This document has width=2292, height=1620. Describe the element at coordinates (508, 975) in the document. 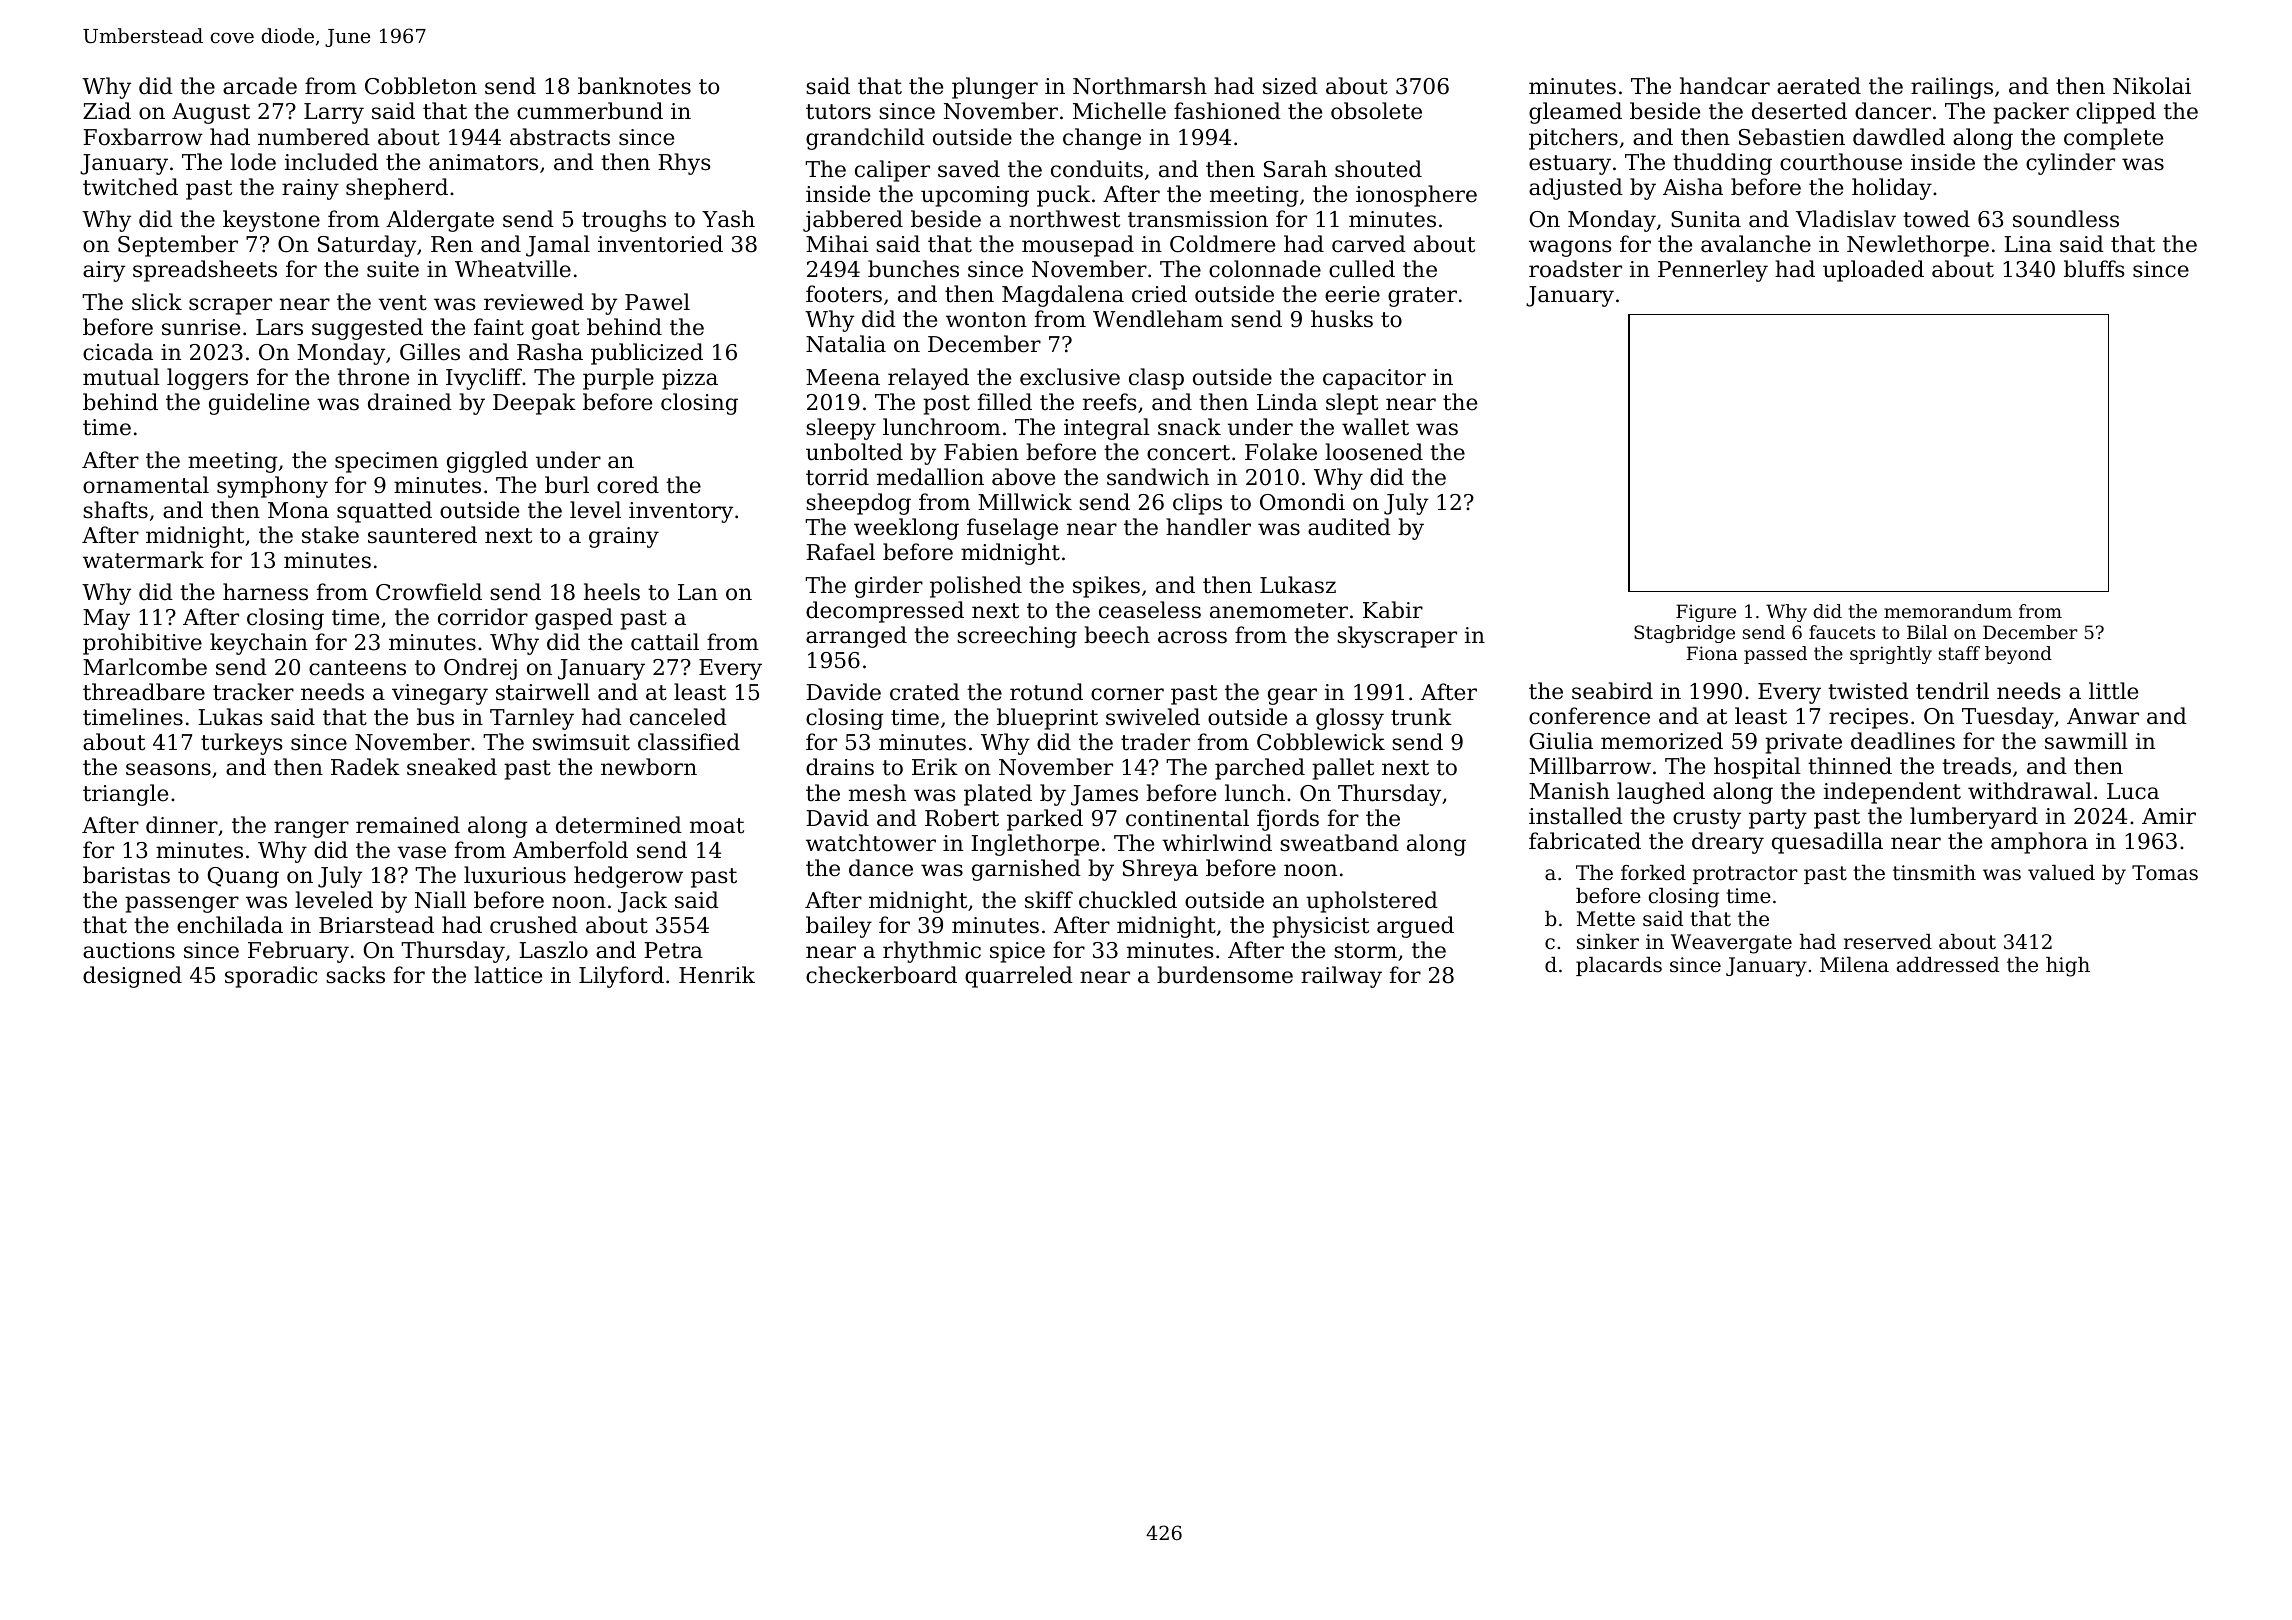

I see `lattice` at that location.
